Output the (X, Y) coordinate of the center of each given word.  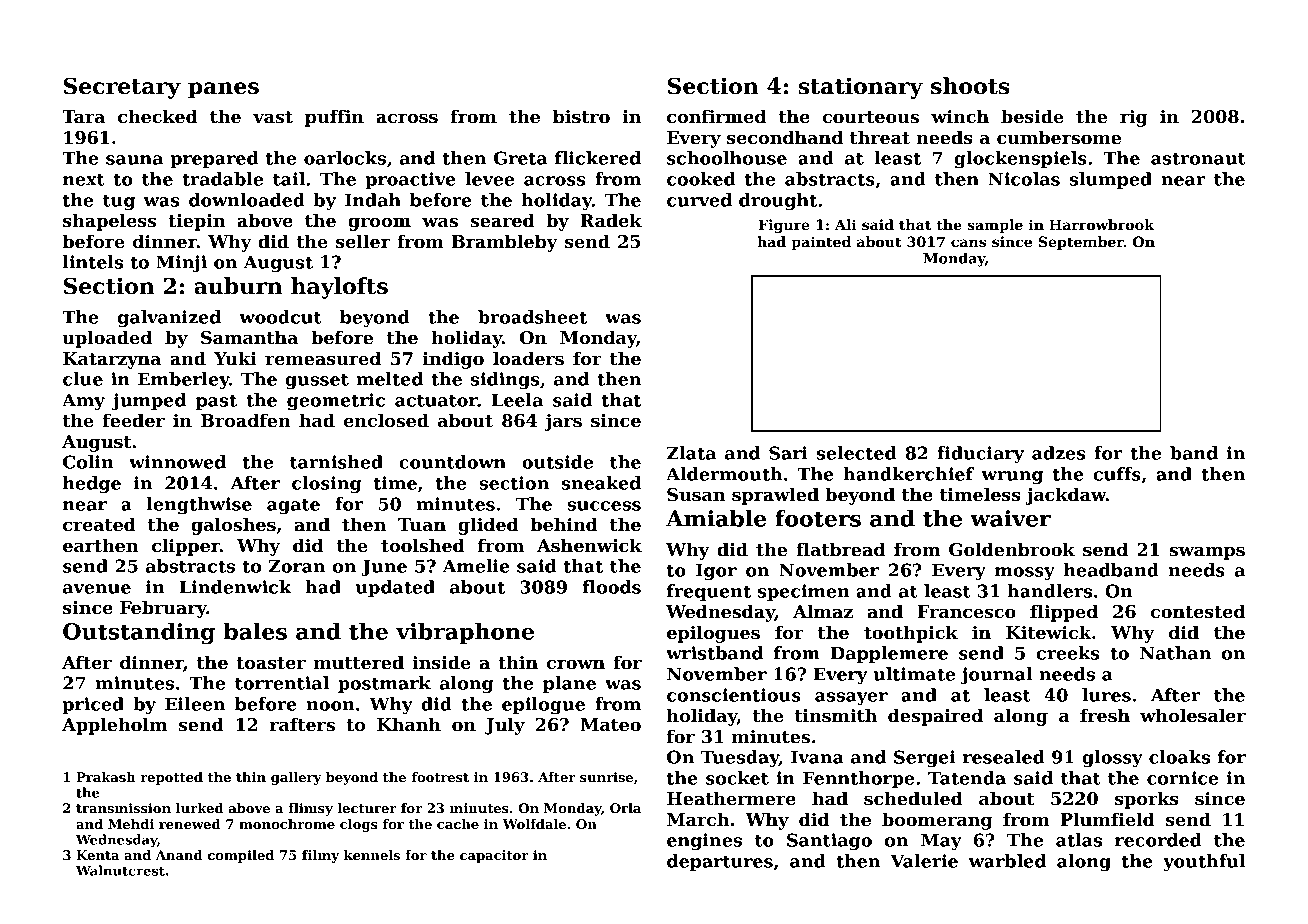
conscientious (734, 695)
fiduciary (980, 455)
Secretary (122, 88)
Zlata (691, 453)
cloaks (1179, 757)
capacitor (494, 856)
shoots (970, 86)
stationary (860, 88)
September (1081, 243)
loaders (528, 358)
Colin (88, 462)
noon (331, 706)
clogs (359, 825)
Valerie (924, 861)
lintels (93, 262)
